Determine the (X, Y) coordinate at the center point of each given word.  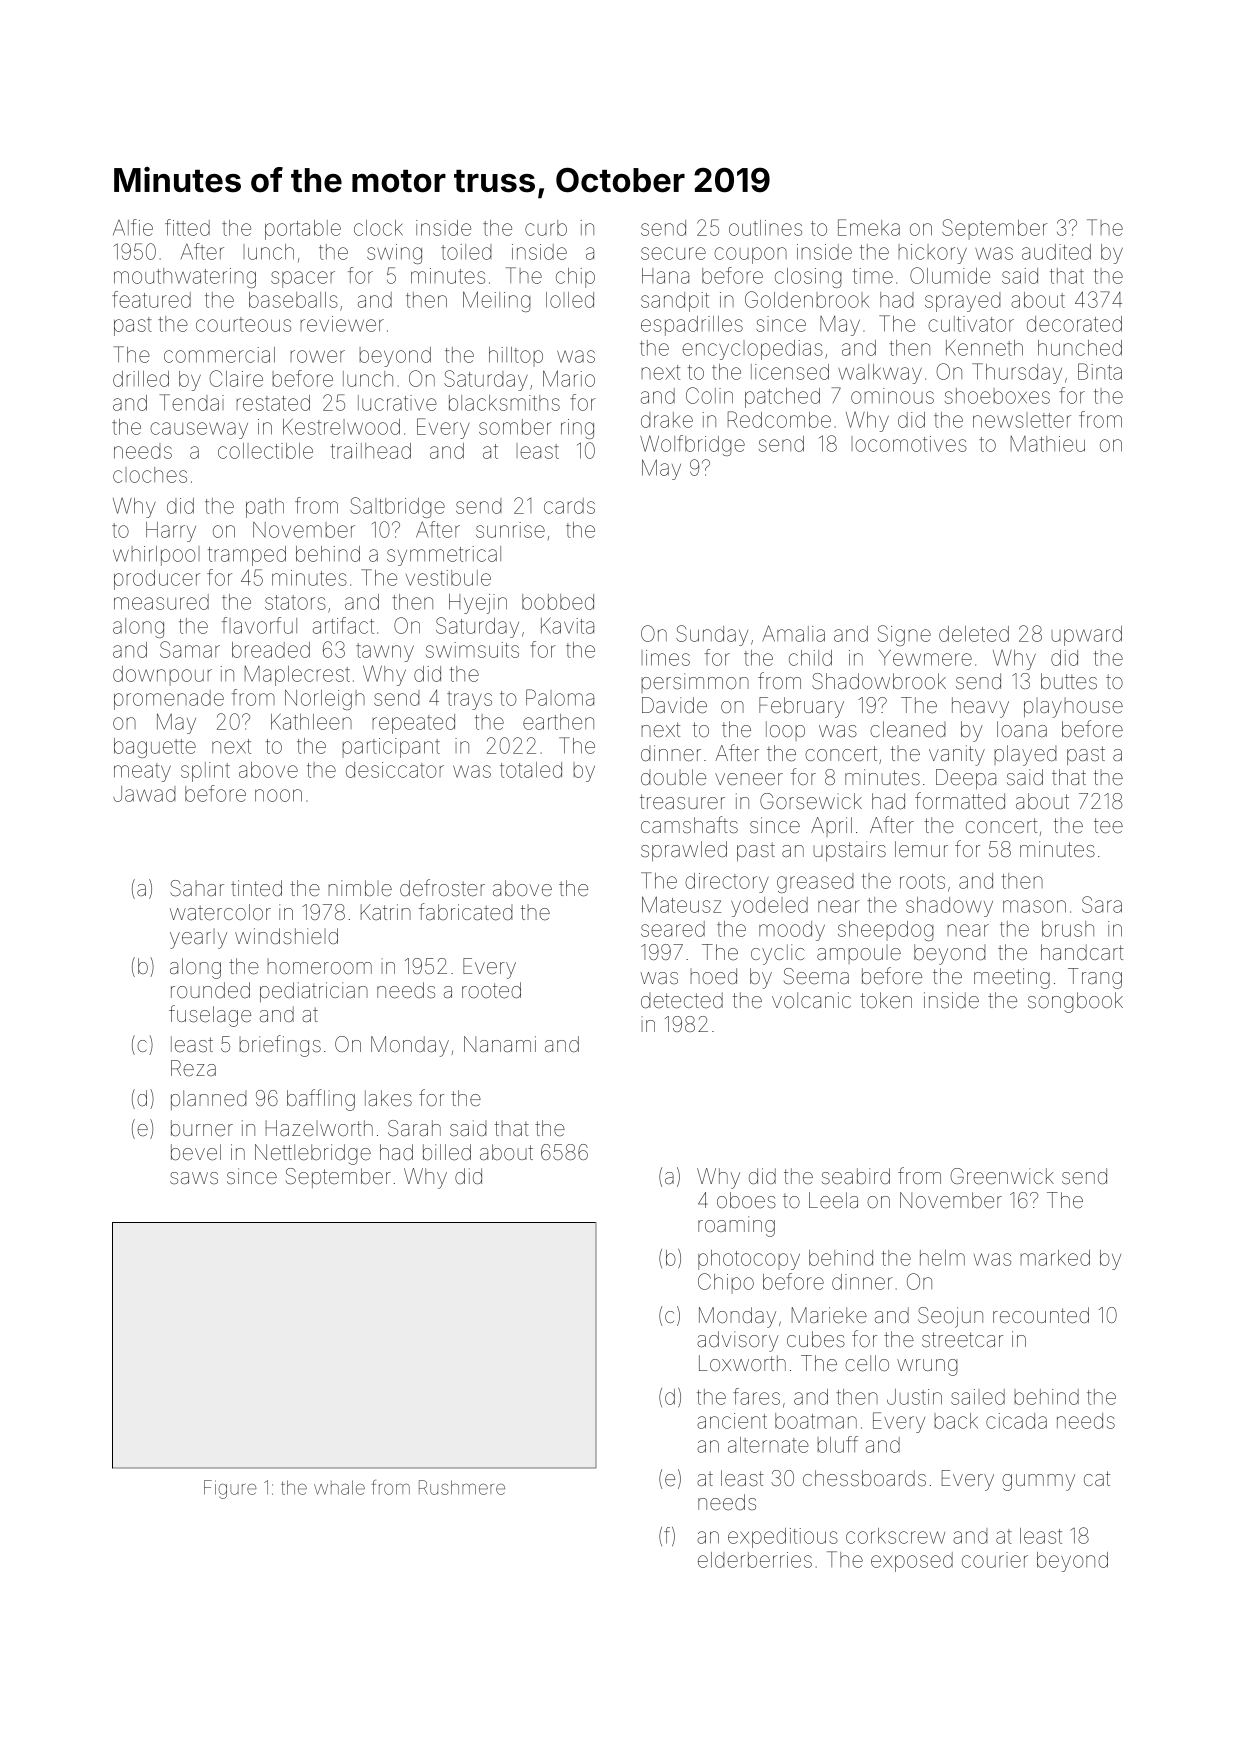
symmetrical (444, 556)
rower (318, 356)
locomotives (909, 444)
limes (666, 658)
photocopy (749, 1260)
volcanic (811, 1000)
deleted (974, 634)
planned (208, 1100)
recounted (1041, 1315)
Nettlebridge (313, 1154)
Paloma (560, 697)
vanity (957, 755)
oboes (746, 1200)
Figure (230, 1489)
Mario (569, 378)
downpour (162, 676)
